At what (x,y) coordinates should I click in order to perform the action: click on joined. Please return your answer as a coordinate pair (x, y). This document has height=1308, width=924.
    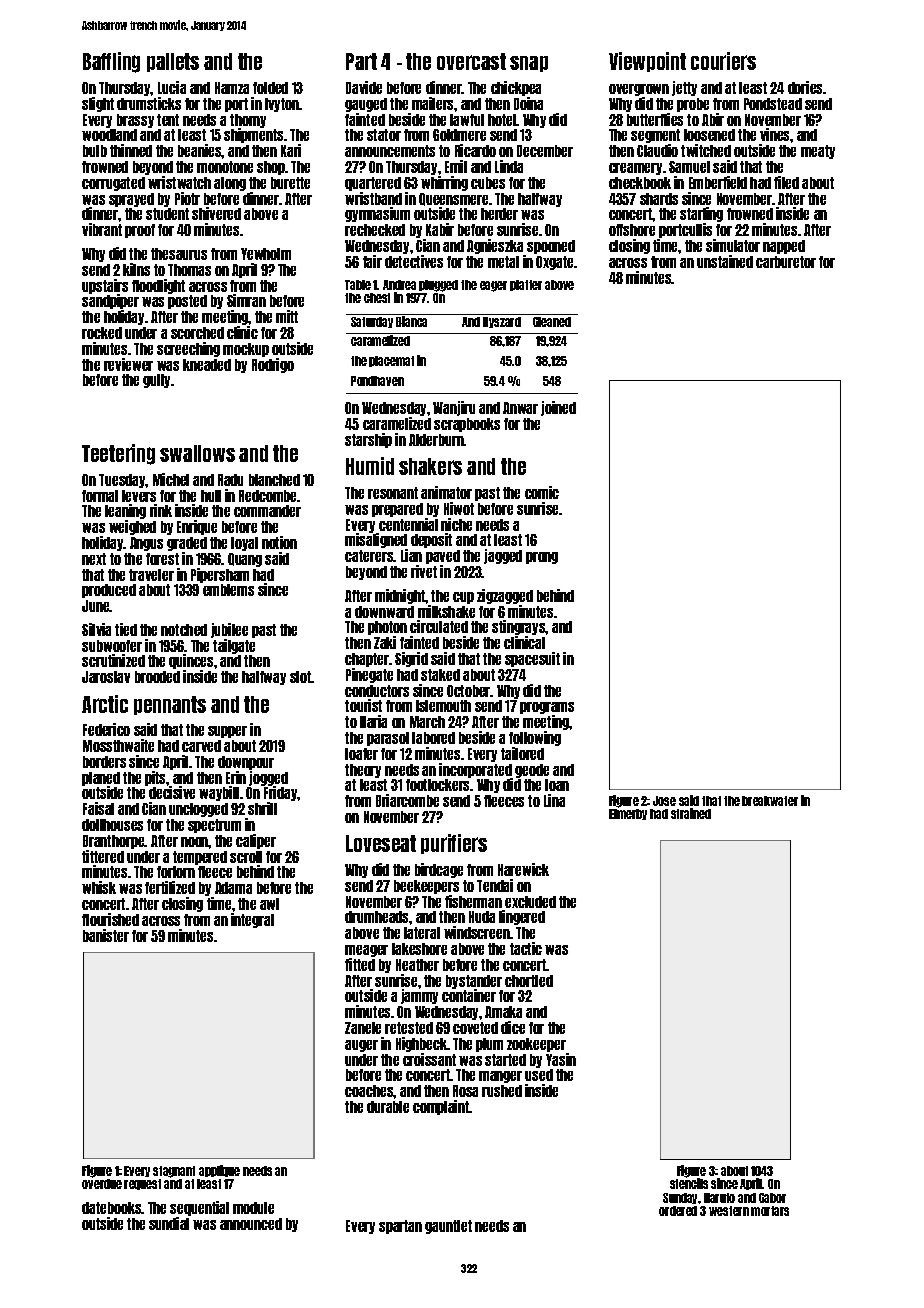
    Looking at the image, I should click on (558, 408).
